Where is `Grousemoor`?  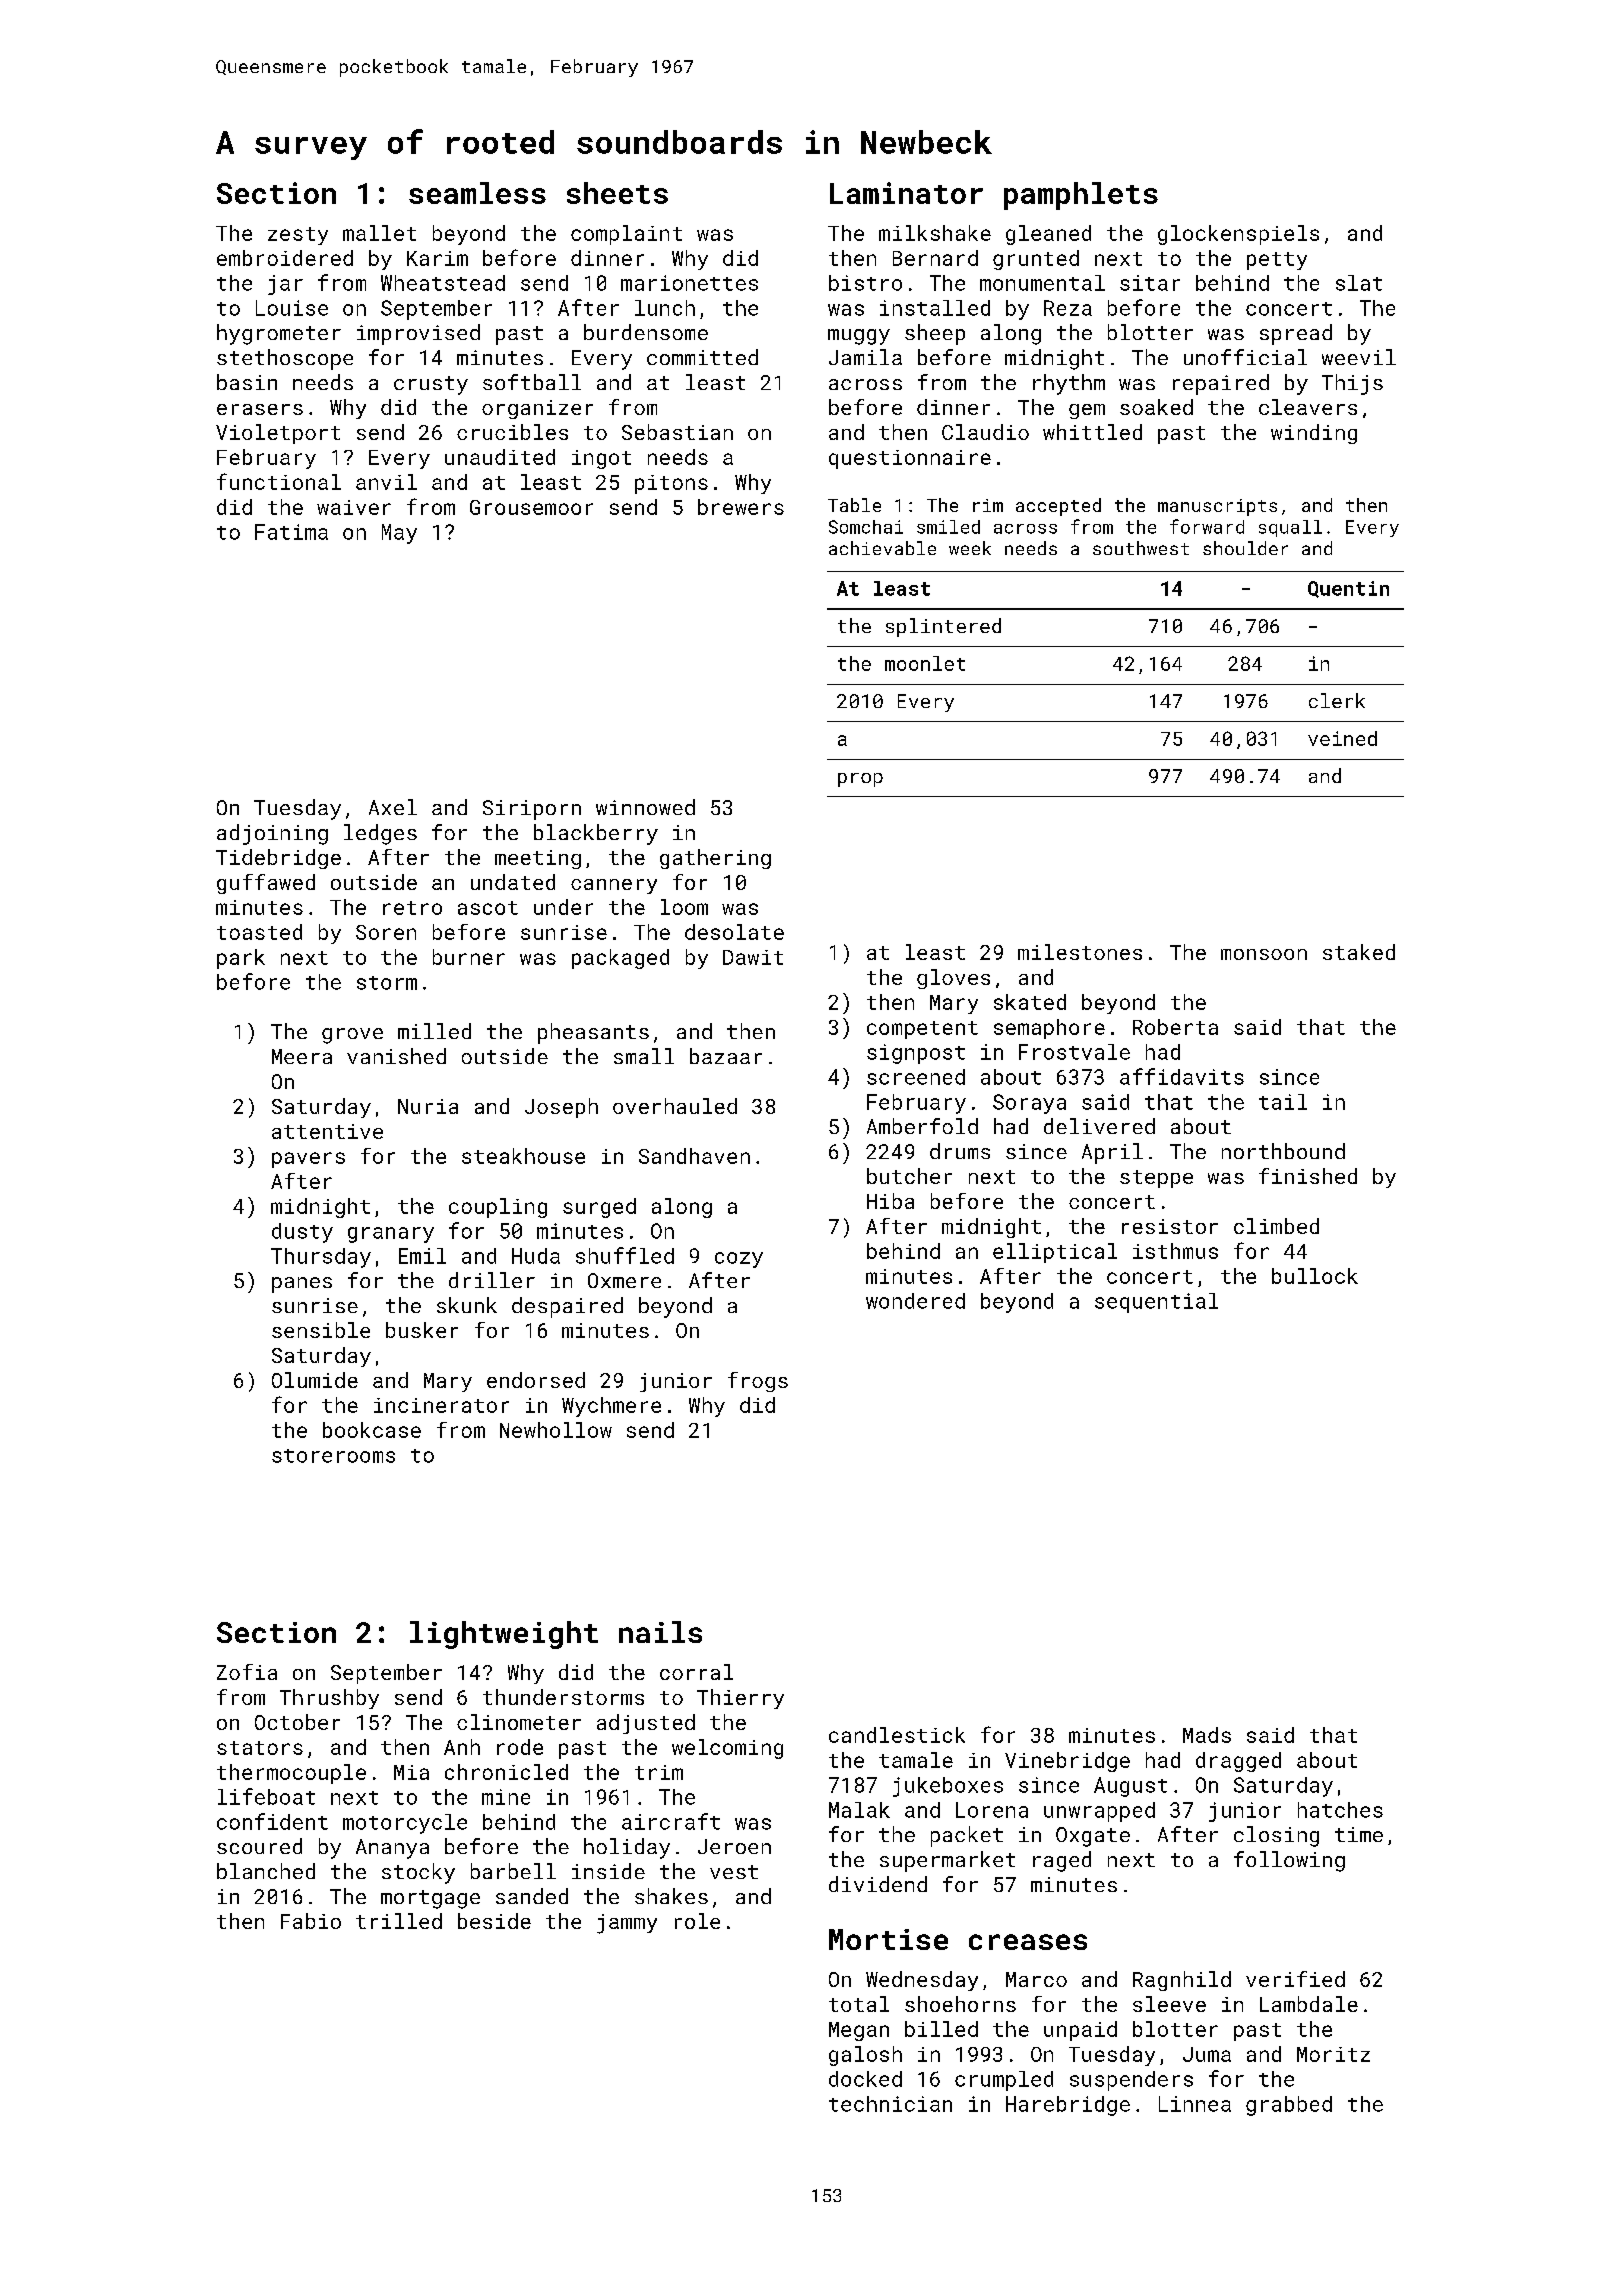 Grousemoor is located at coordinates (531, 507).
